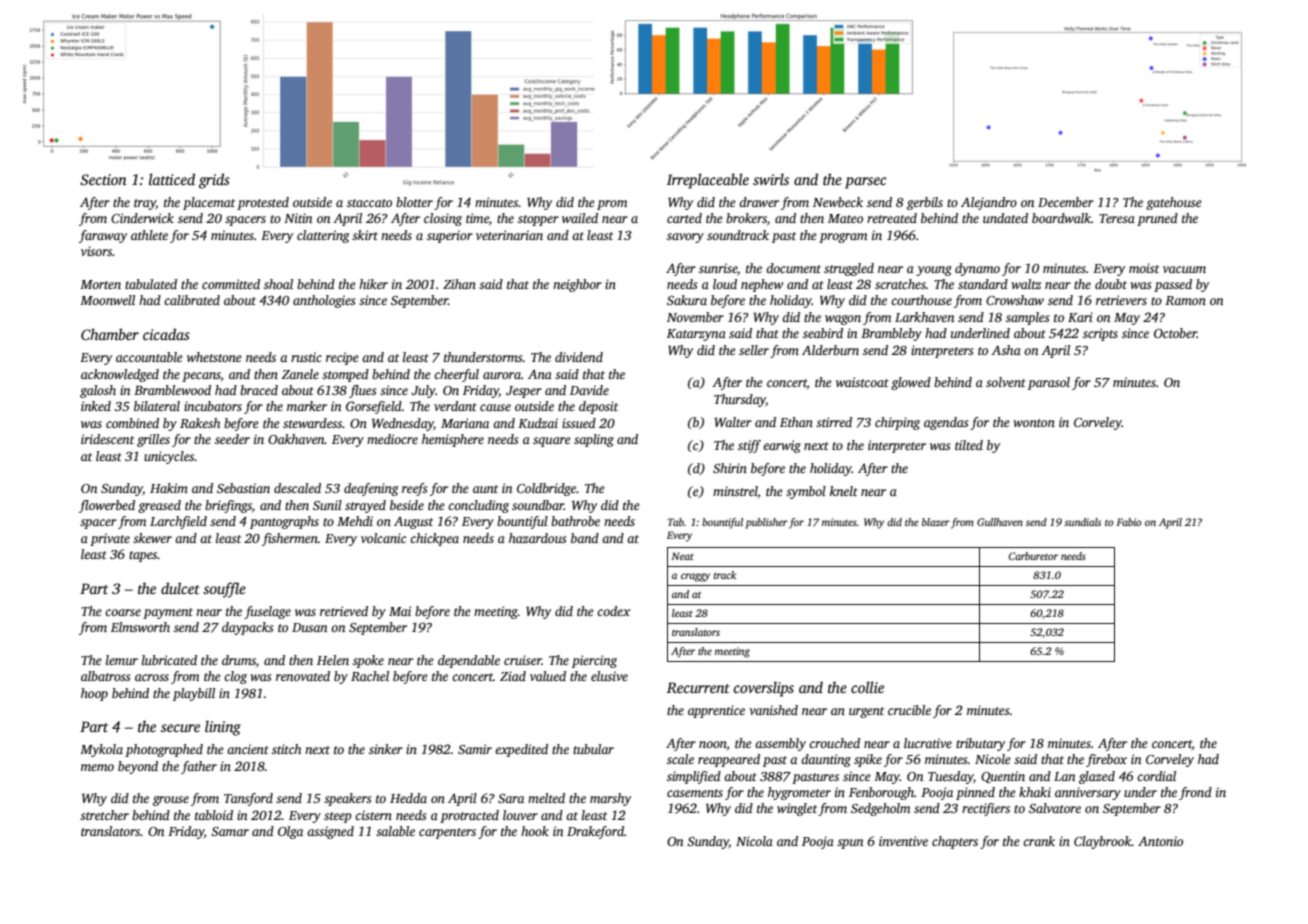 The width and height of the image is (1308, 924). I want to click on Ramon, so click(1185, 300).
